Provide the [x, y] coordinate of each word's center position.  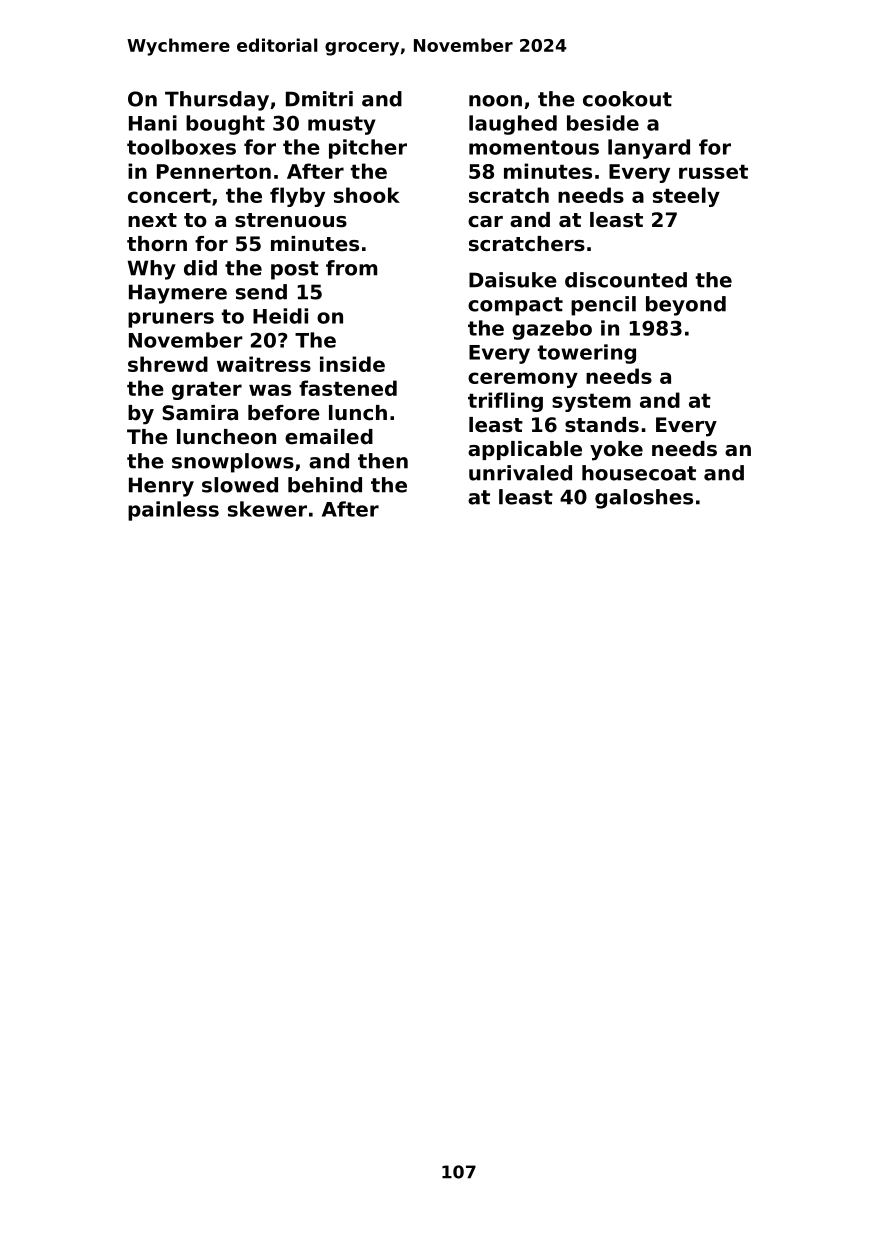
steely [686, 197]
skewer [267, 509]
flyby [297, 197]
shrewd [168, 364]
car [485, 222]
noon [495, 101]
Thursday [217, 101]
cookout [627, 99]
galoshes [644, 499]
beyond [686, 306]
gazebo [552, 330]
